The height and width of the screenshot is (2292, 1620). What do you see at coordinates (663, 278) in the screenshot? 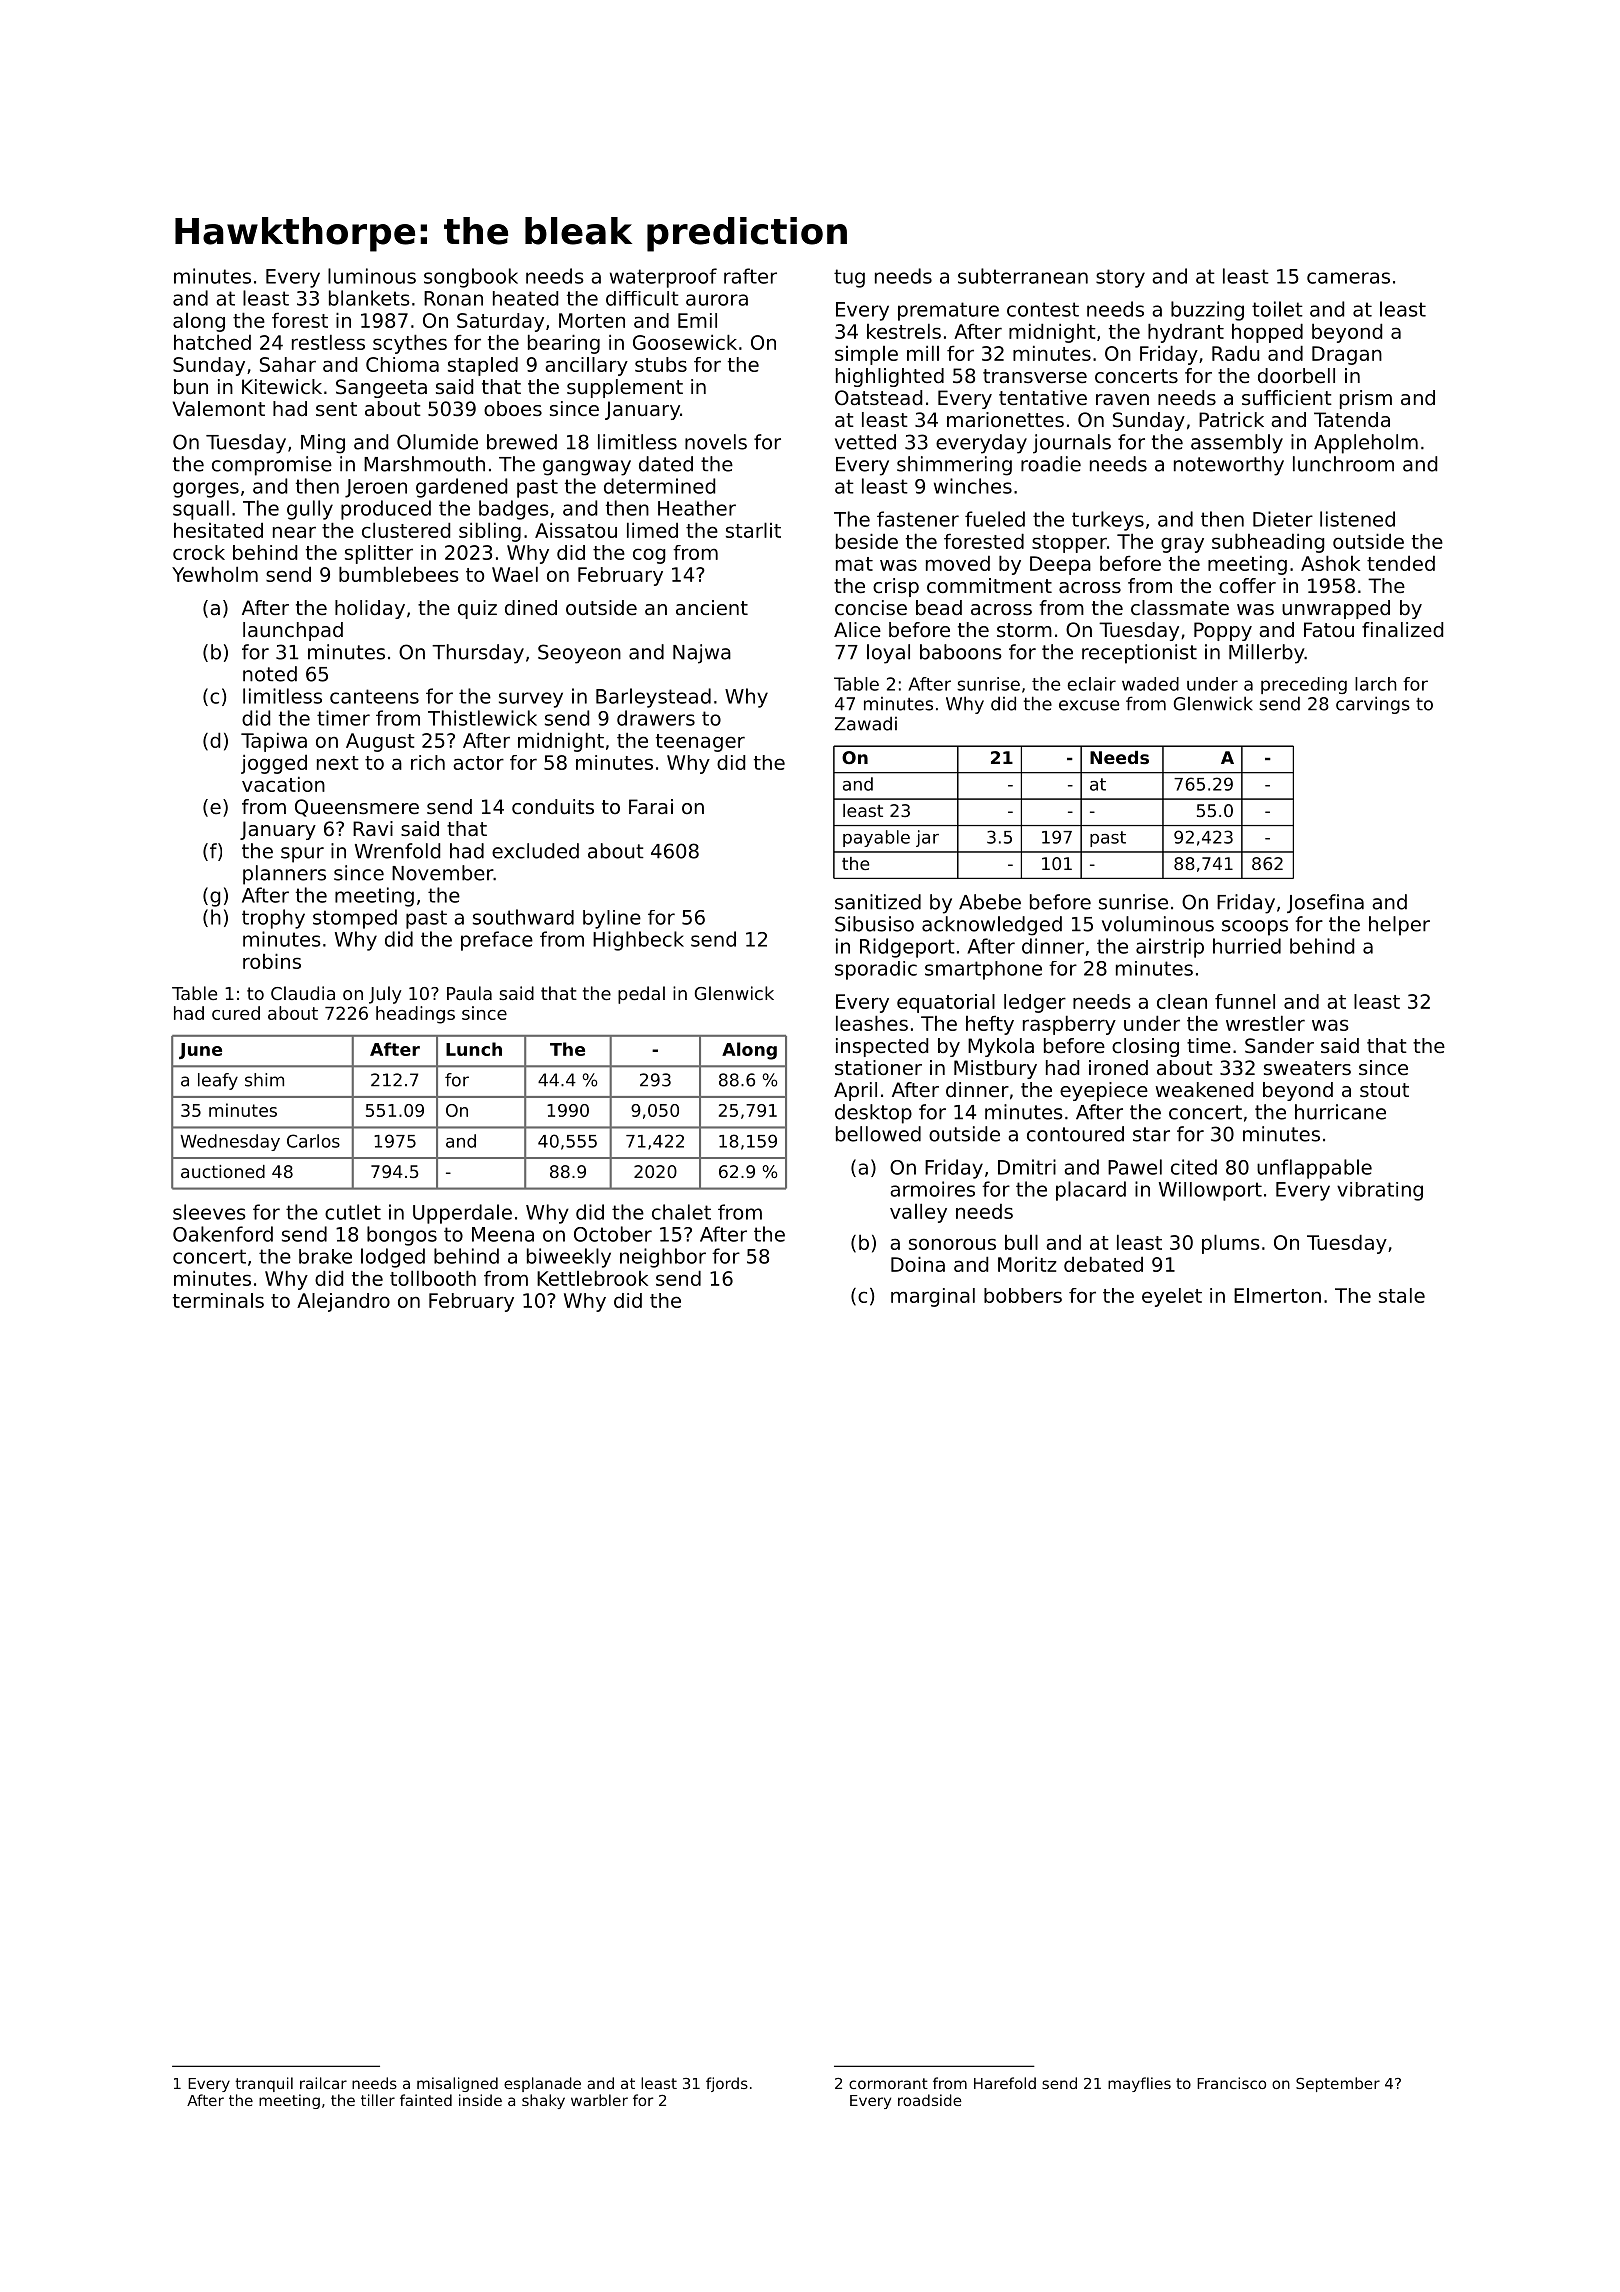
I see `waterproof` at bounding box center [663, 278].
